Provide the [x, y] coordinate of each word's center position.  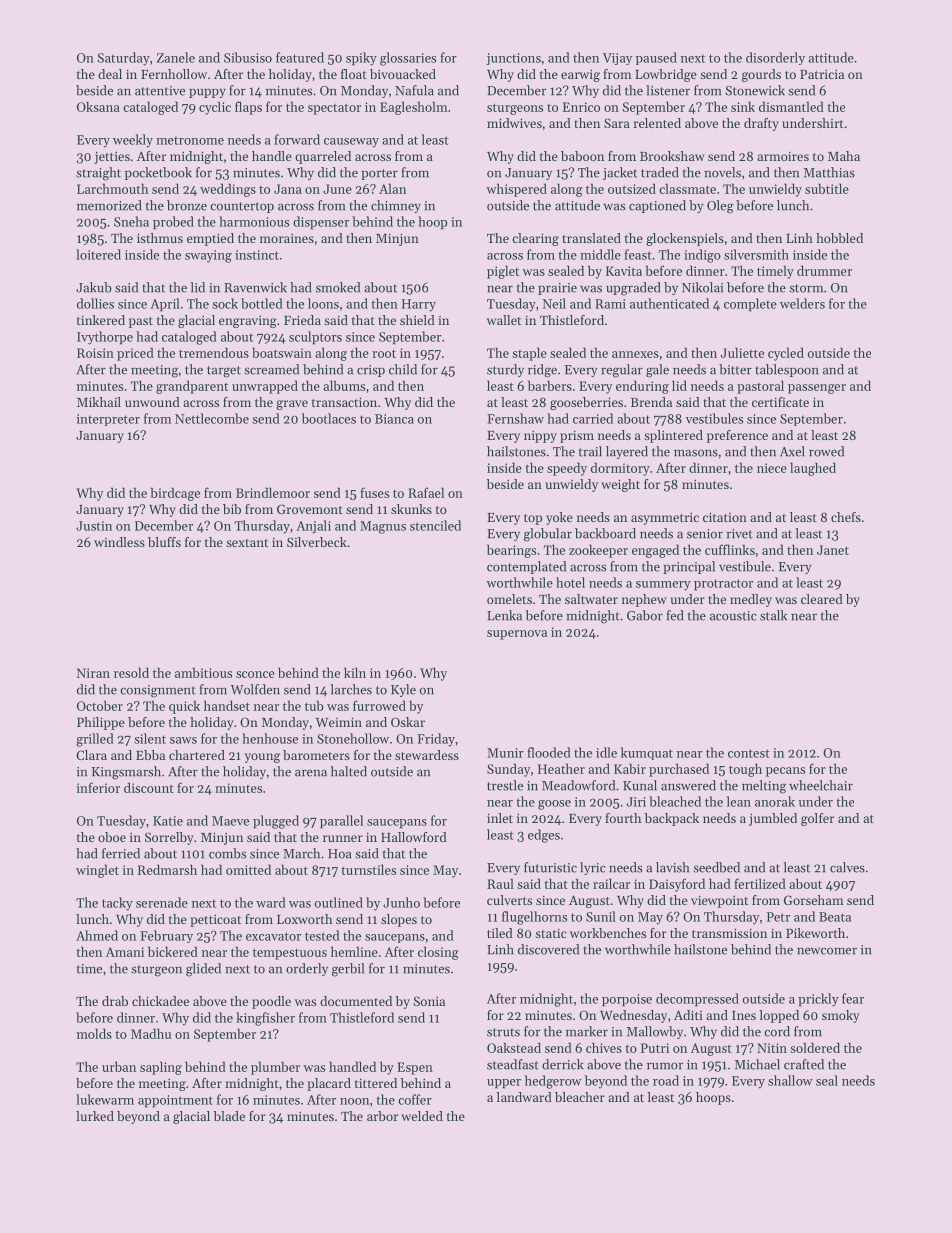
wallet [504, 320]
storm [806, 288]
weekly [133, 141]
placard [329, 1084]
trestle [505, 785]
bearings [511, 551]
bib [232, 509]
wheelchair [821, 785]
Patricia [822, 74]
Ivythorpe [105, 338]
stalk [773, 615]
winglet [97, 871]
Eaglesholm [413, 108]
